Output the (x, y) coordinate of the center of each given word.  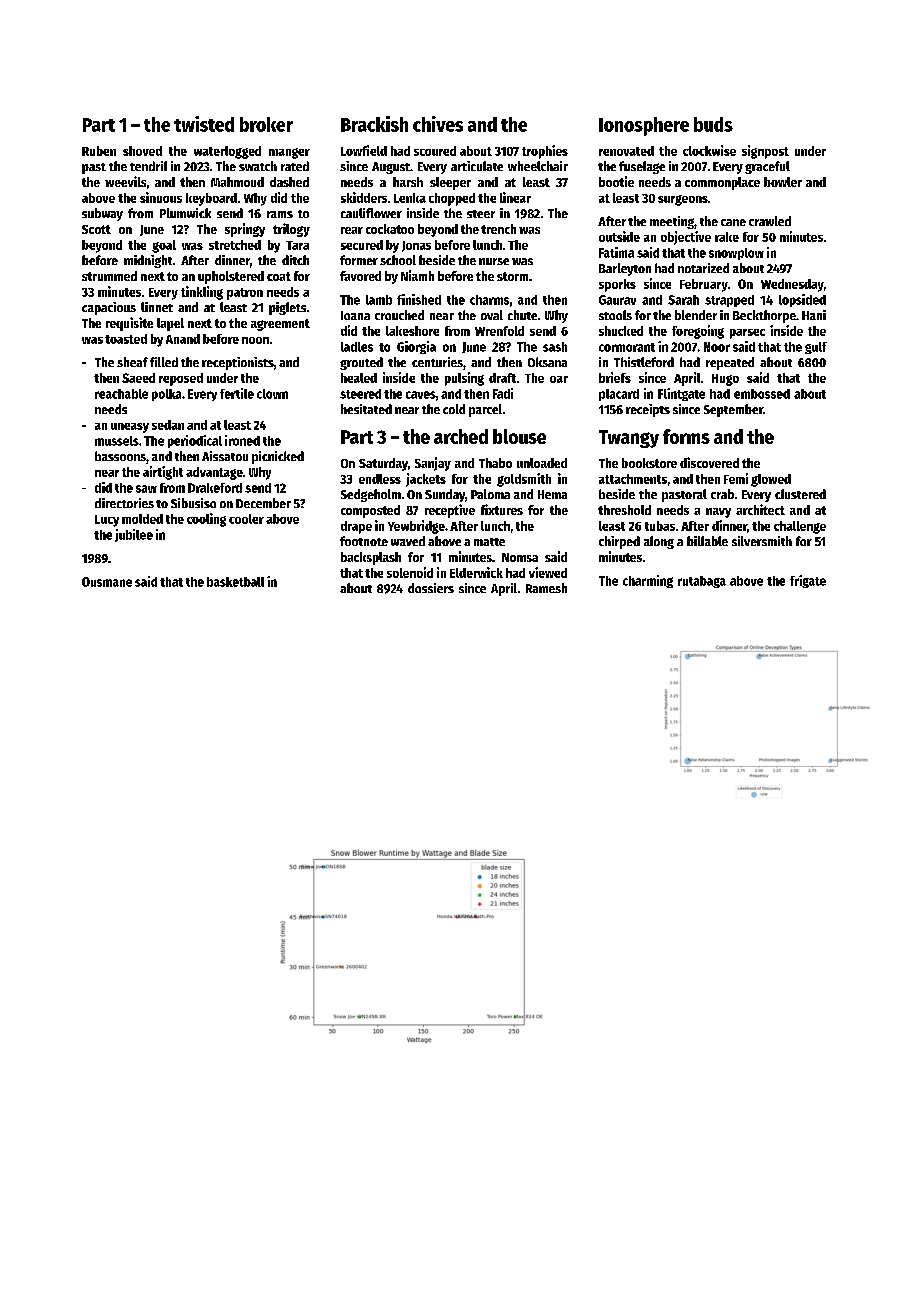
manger (289, 153)
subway (102, 214)
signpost (765, 152)
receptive (450, 511)
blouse (519, 436)
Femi (736, 478)
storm (512, 276)
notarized (703, 268)
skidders (364, 197)
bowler (783, 182)
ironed (242, 440)
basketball (235, 582)
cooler (246, 519)
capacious (109, 308)
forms (686, 436)
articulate (477, 166)
